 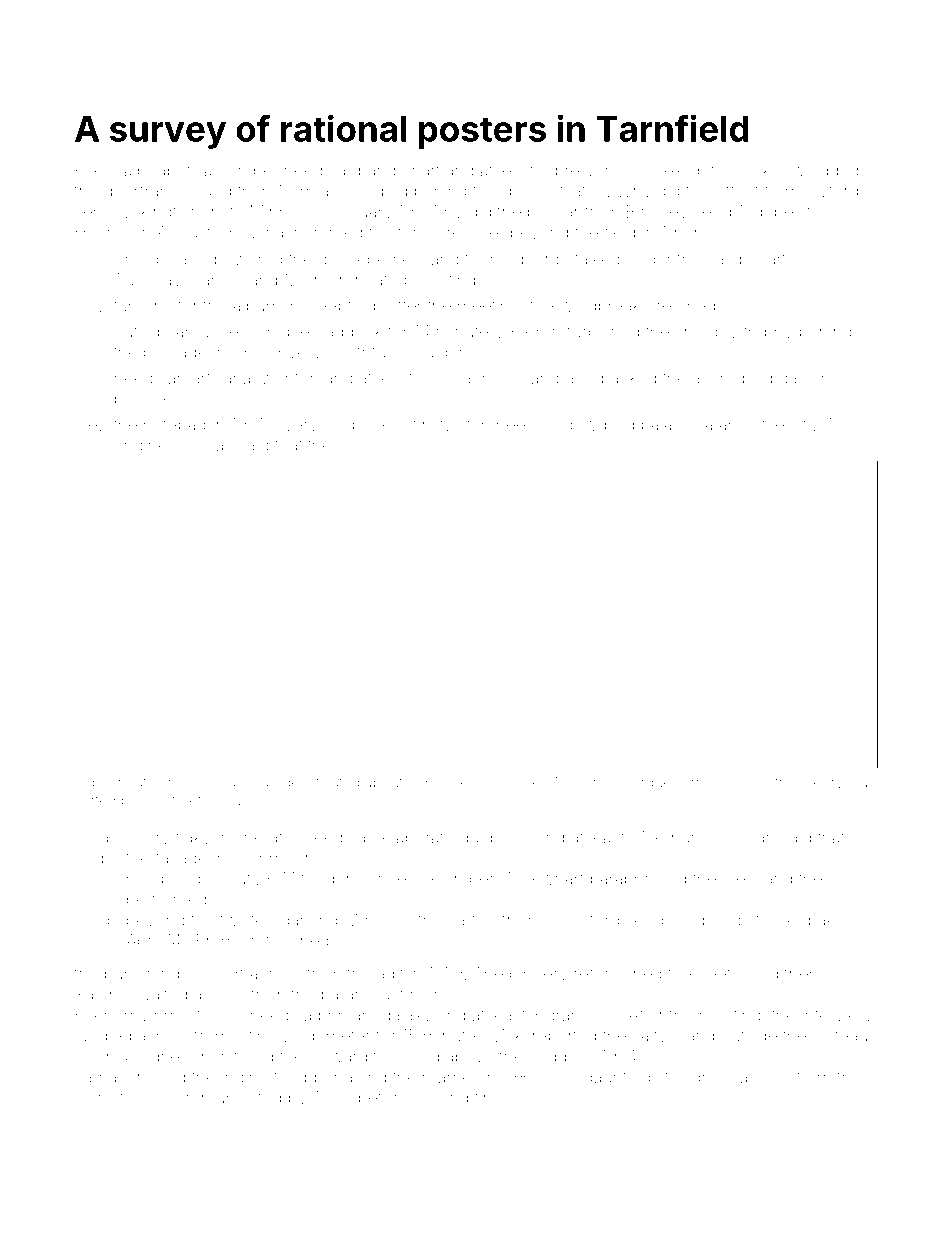 What do you see at coordinates (142, 942) in the screenshot?
I see `April` at bounding box center [142, 942].
